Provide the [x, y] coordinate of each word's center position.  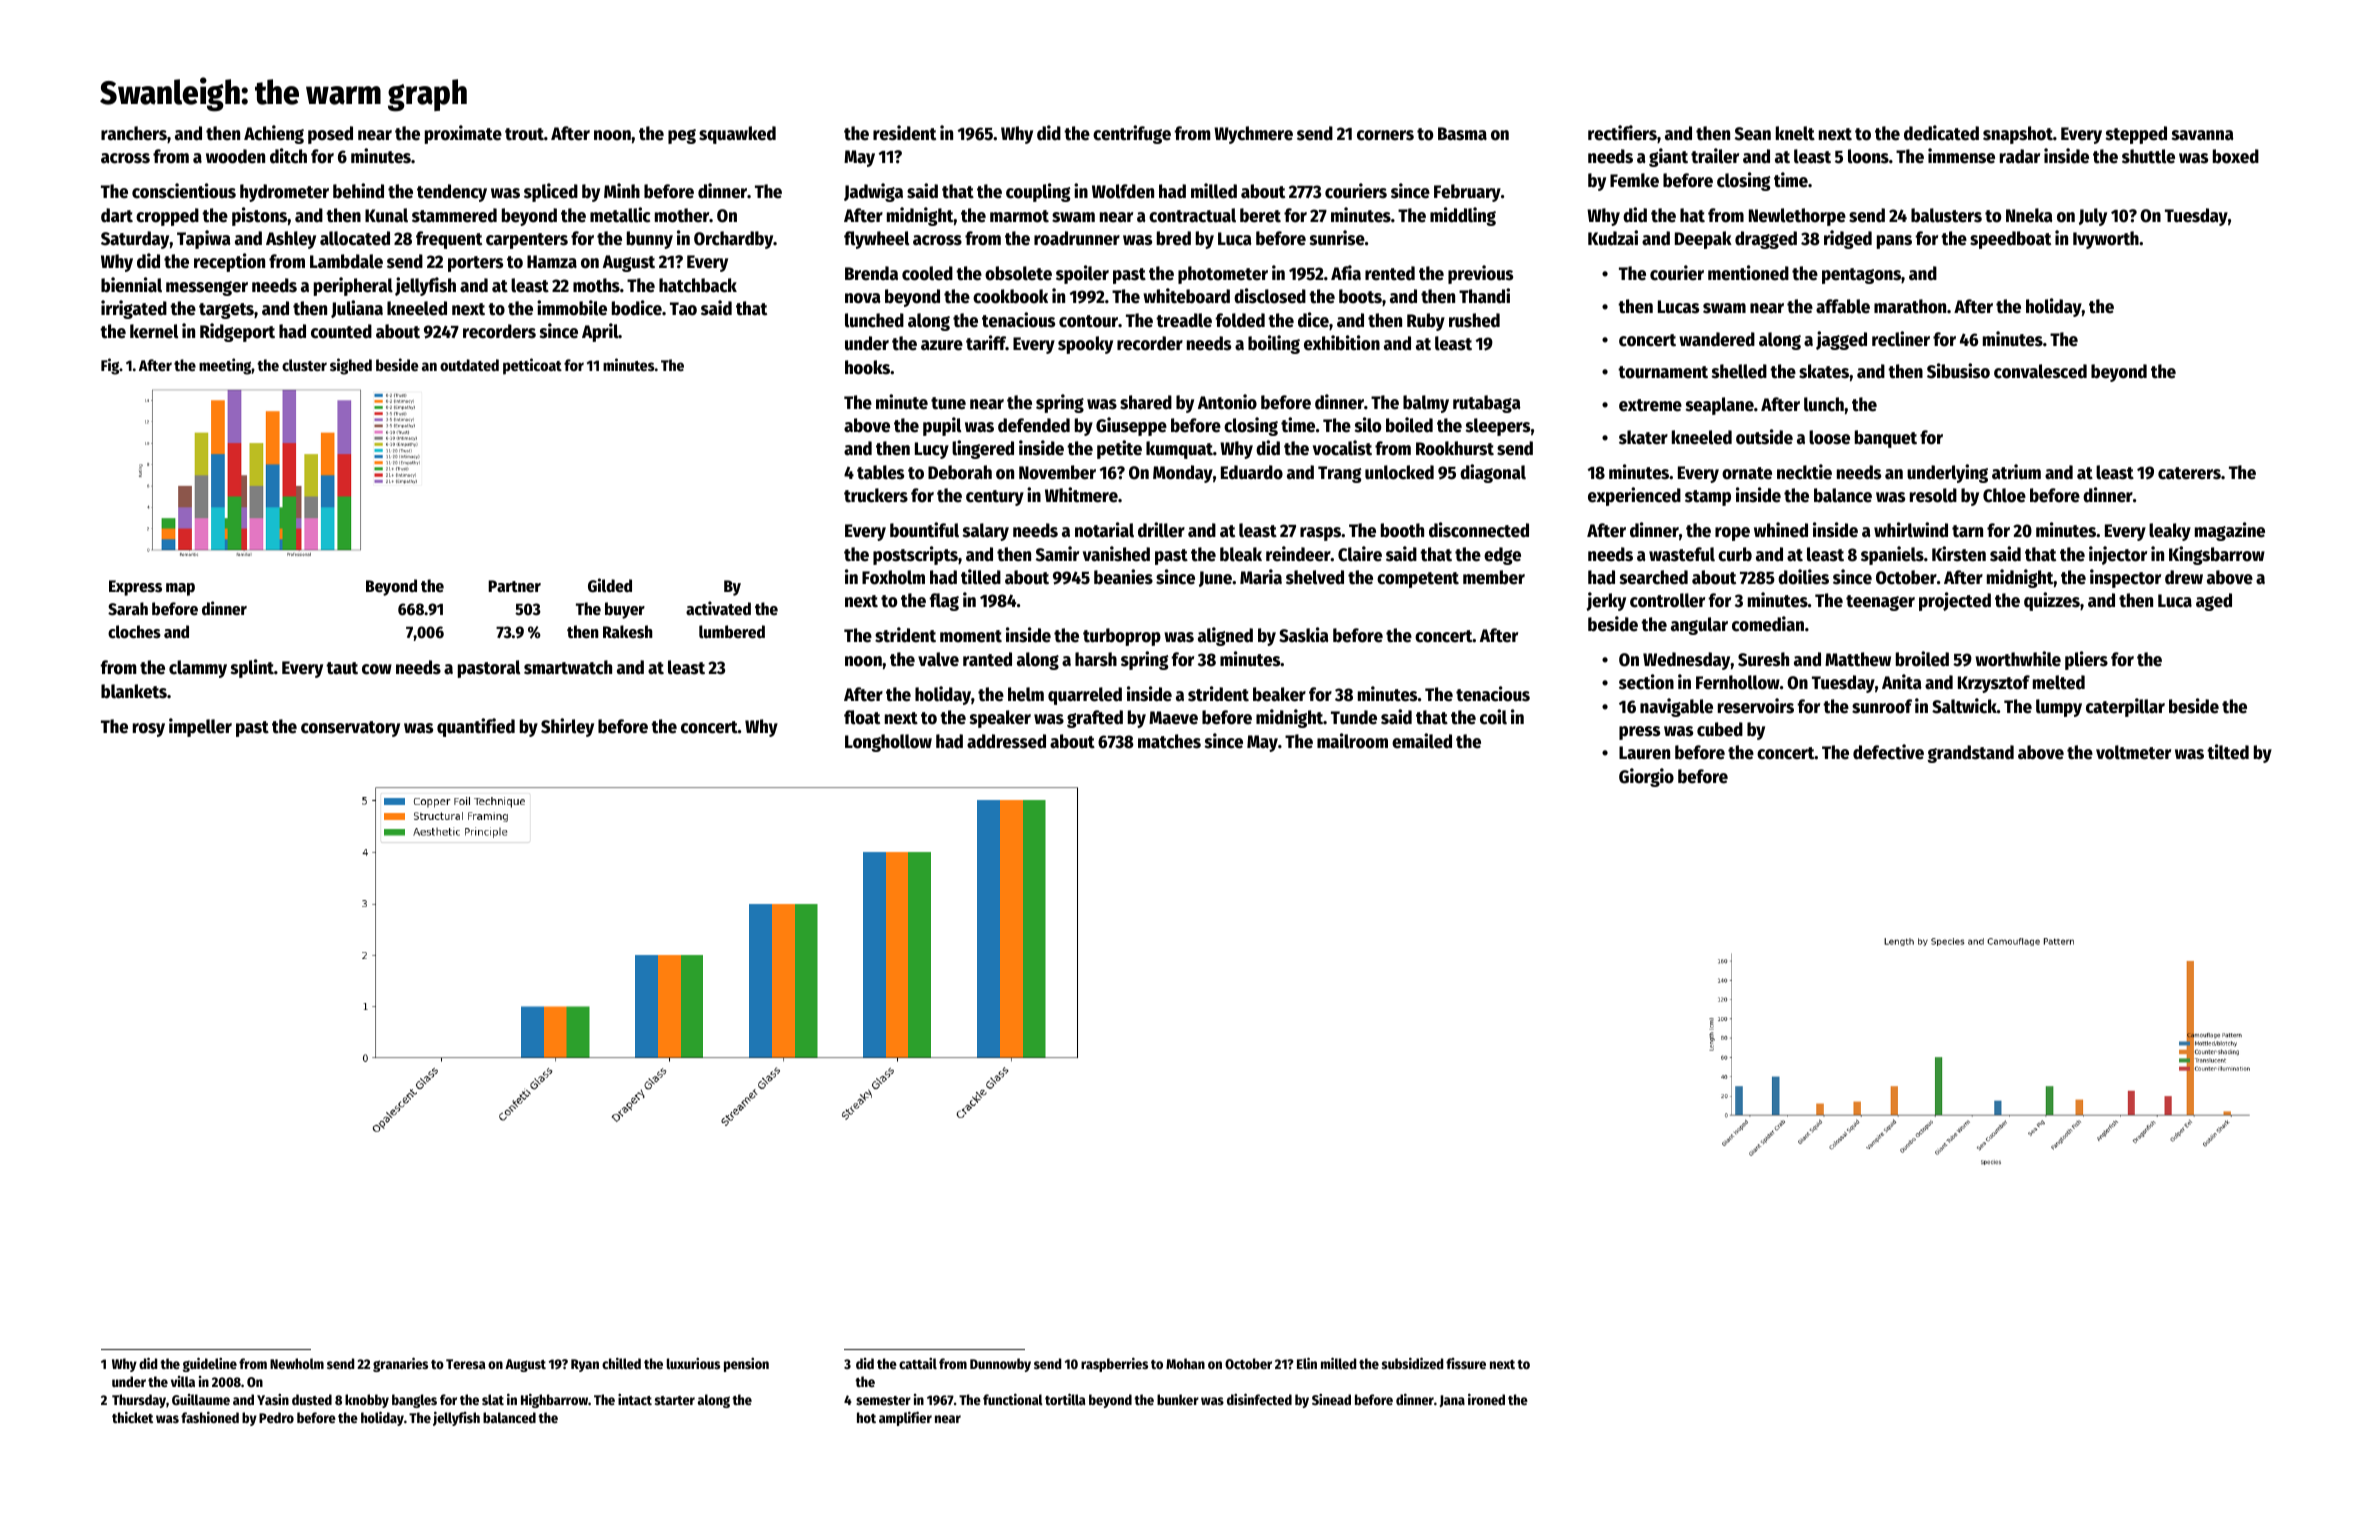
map [180, 589]
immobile [572, 308]
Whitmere [1081, 495]
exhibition [1342, 343]
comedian [1768, 624]
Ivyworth [2106, 240]
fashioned [210, 1417]
